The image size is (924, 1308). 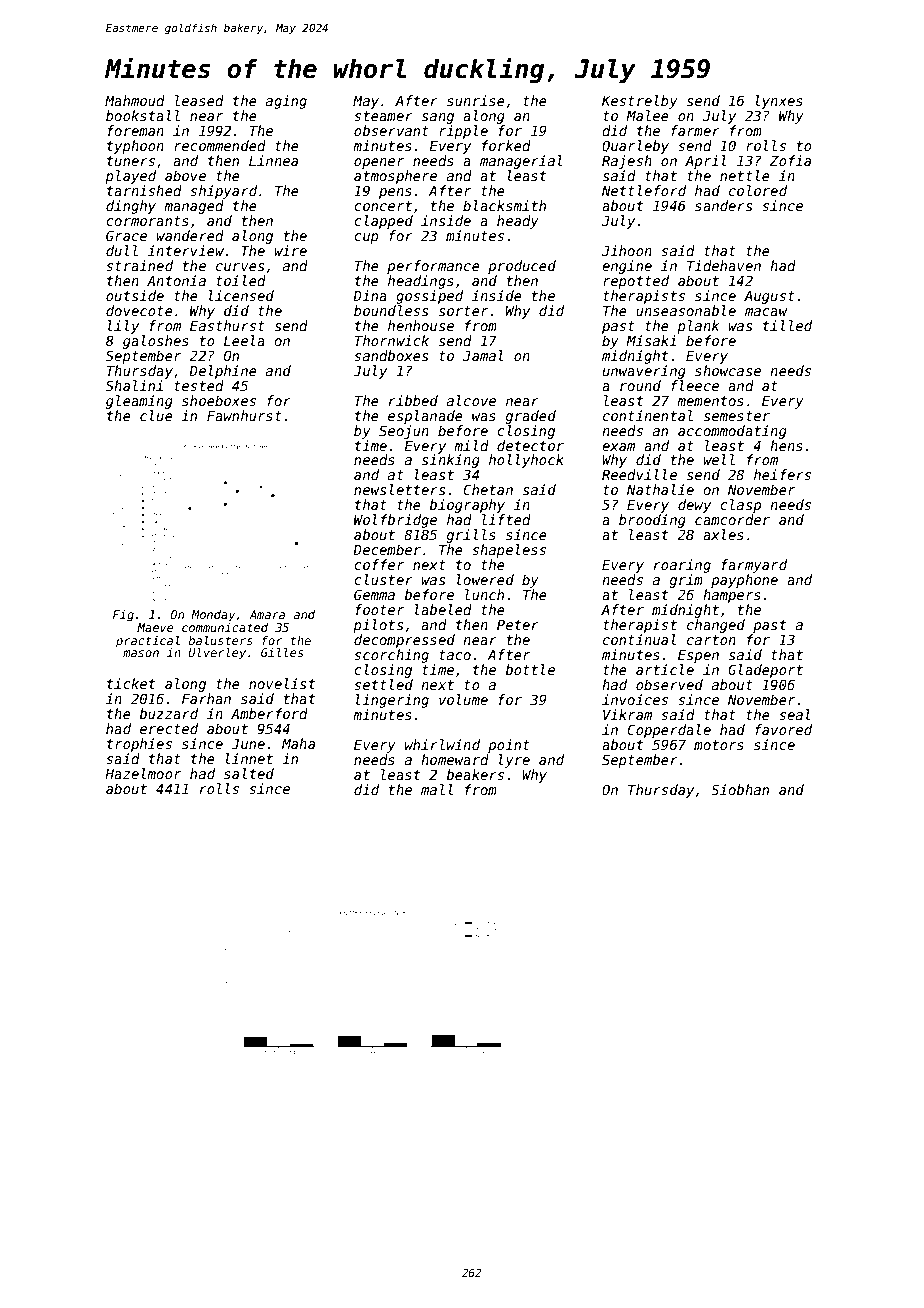 What do you see at coordinates (156, 415) in the image?
I see `clue` at bounding box center [156, 415].
